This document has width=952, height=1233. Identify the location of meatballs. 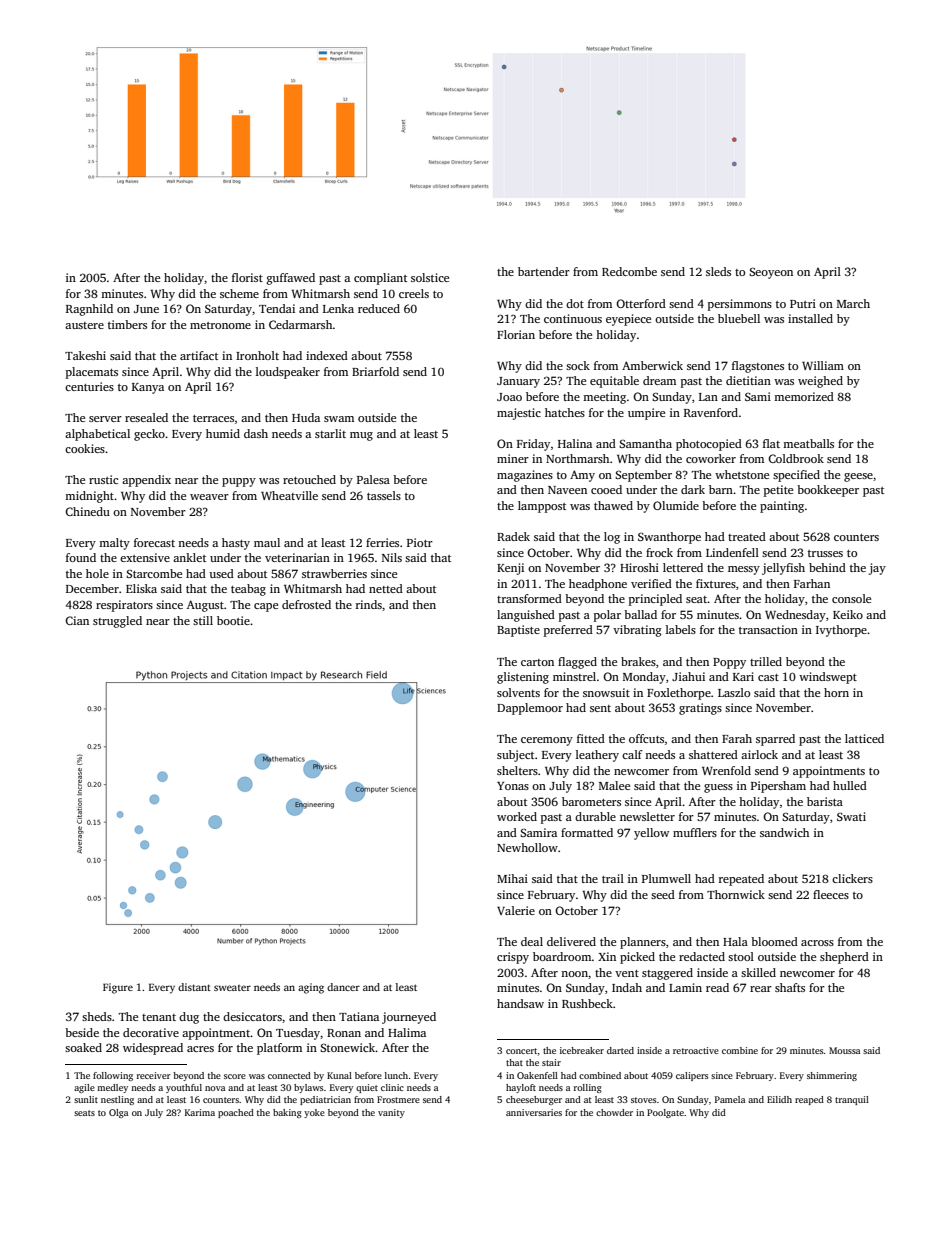
(808, 443).
